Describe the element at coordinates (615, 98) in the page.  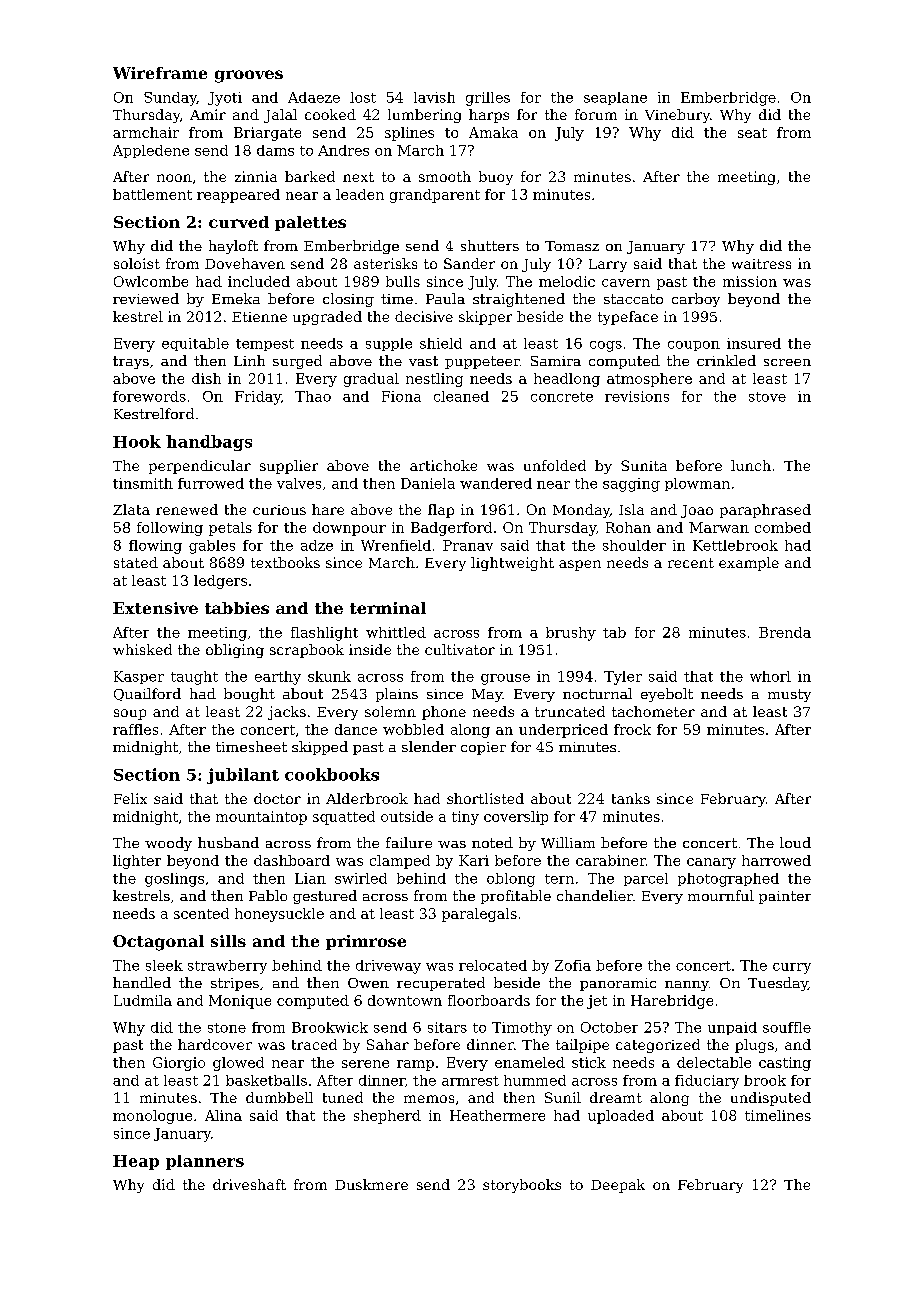
I see `seaplane` at that location.
